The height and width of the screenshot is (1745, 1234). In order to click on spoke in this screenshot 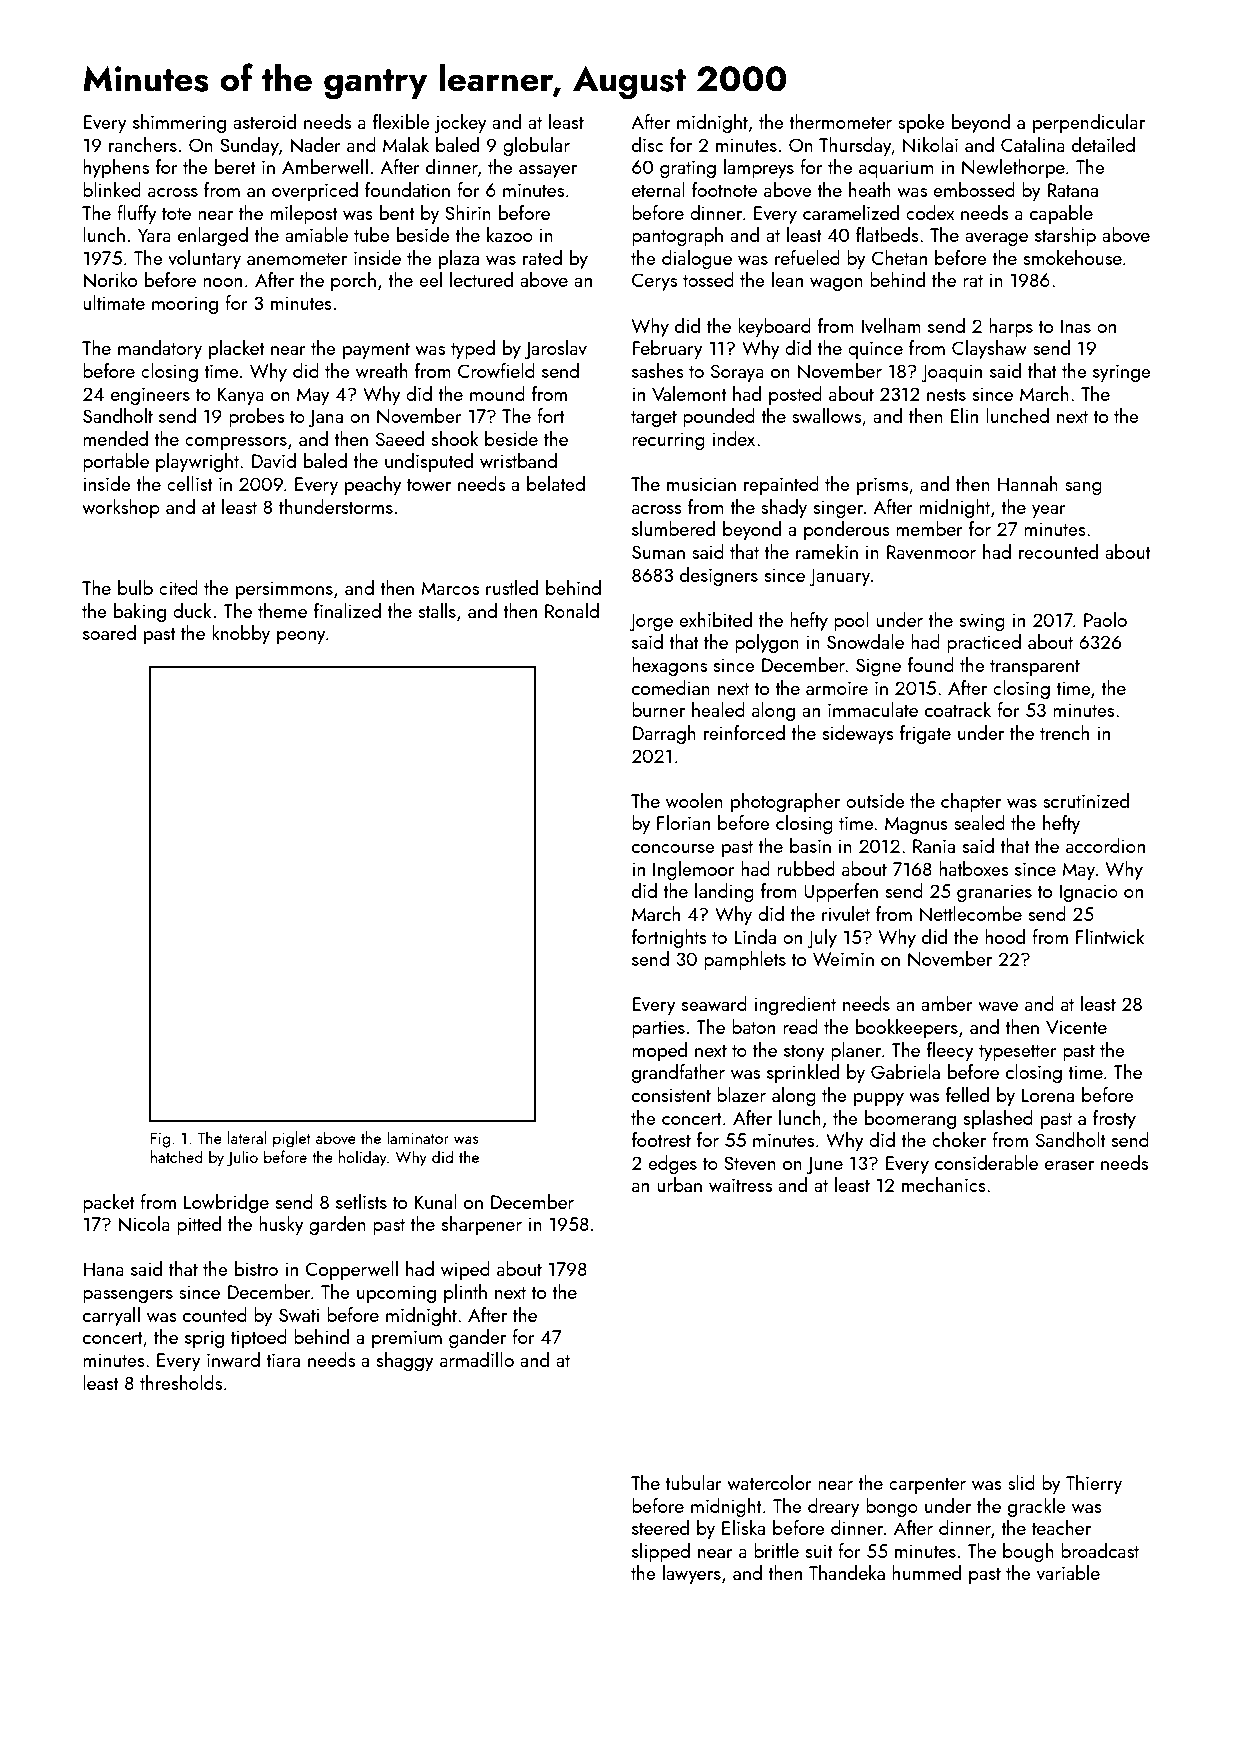, I will do `click(921, 123)`.
